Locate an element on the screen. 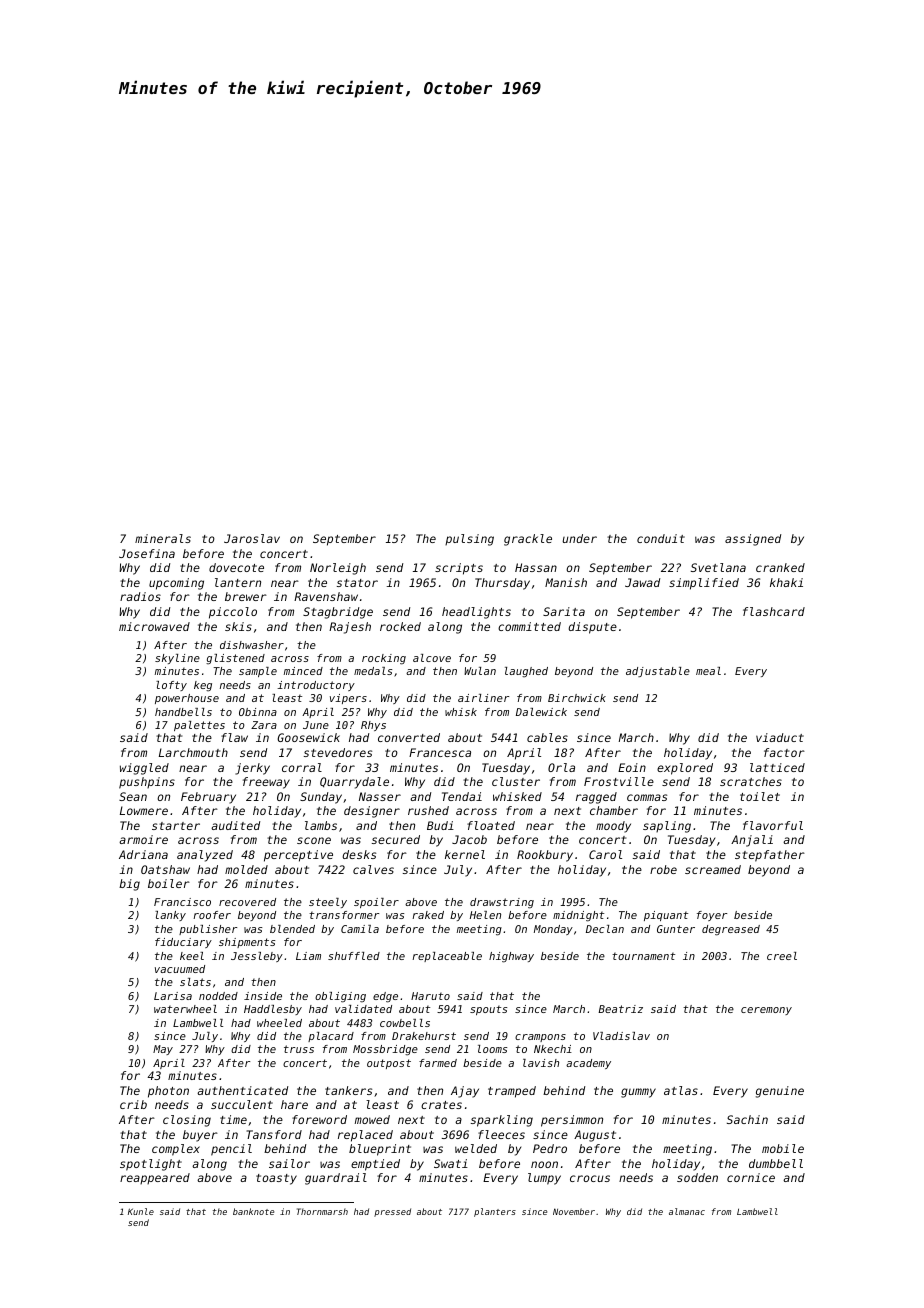  genuine is located at coordinates (780, 1092).
